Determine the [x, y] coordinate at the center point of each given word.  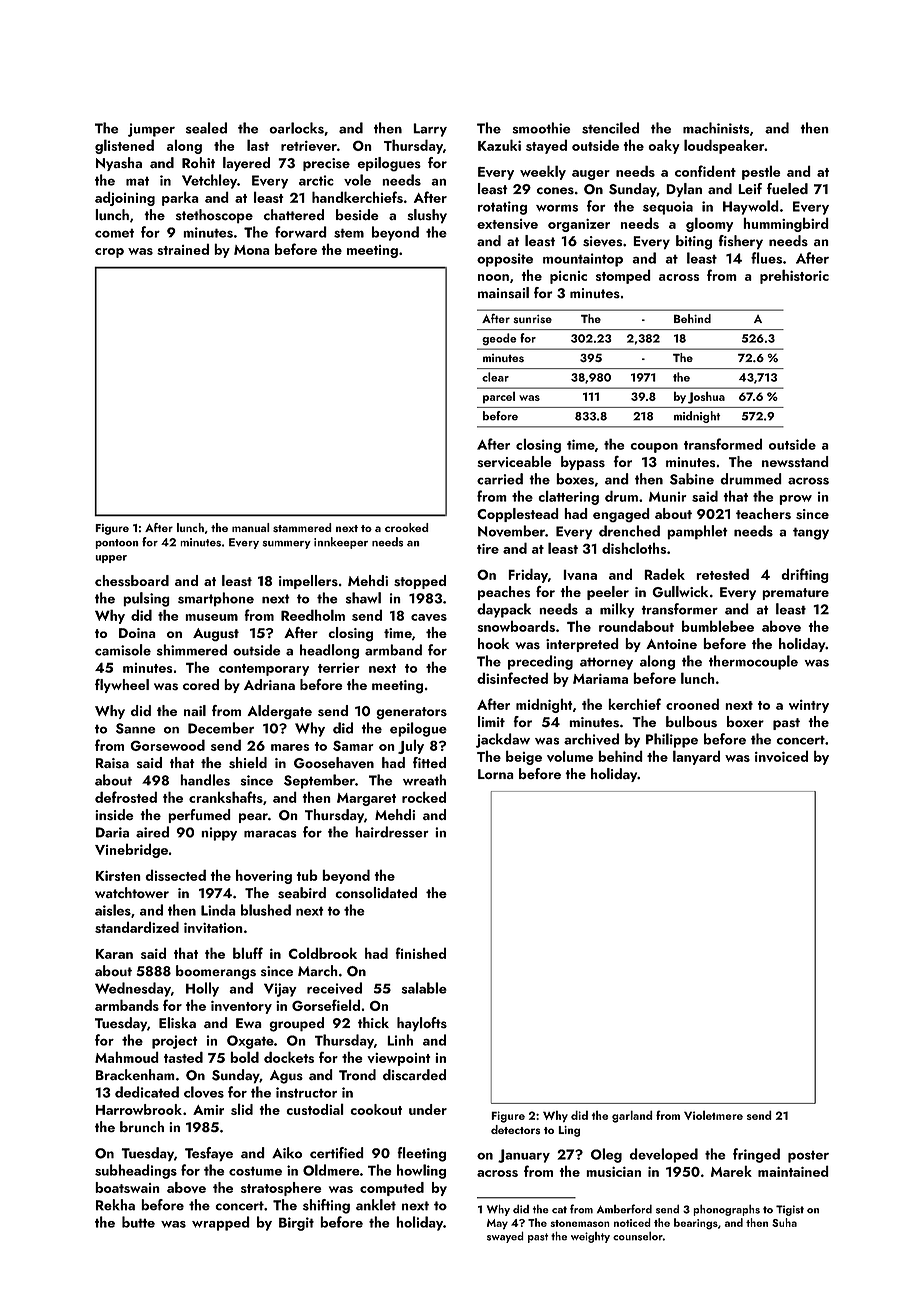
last [258, 145]
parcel [499, 397]
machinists [716, 128]
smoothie [541, 128]
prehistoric [794, 276]
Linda [218, 910]
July [411, 746]
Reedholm [313, 615]
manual [250, 527]
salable [424, 988]
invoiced [781, 756]
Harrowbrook [139, 1109]
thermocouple [753, 662]
